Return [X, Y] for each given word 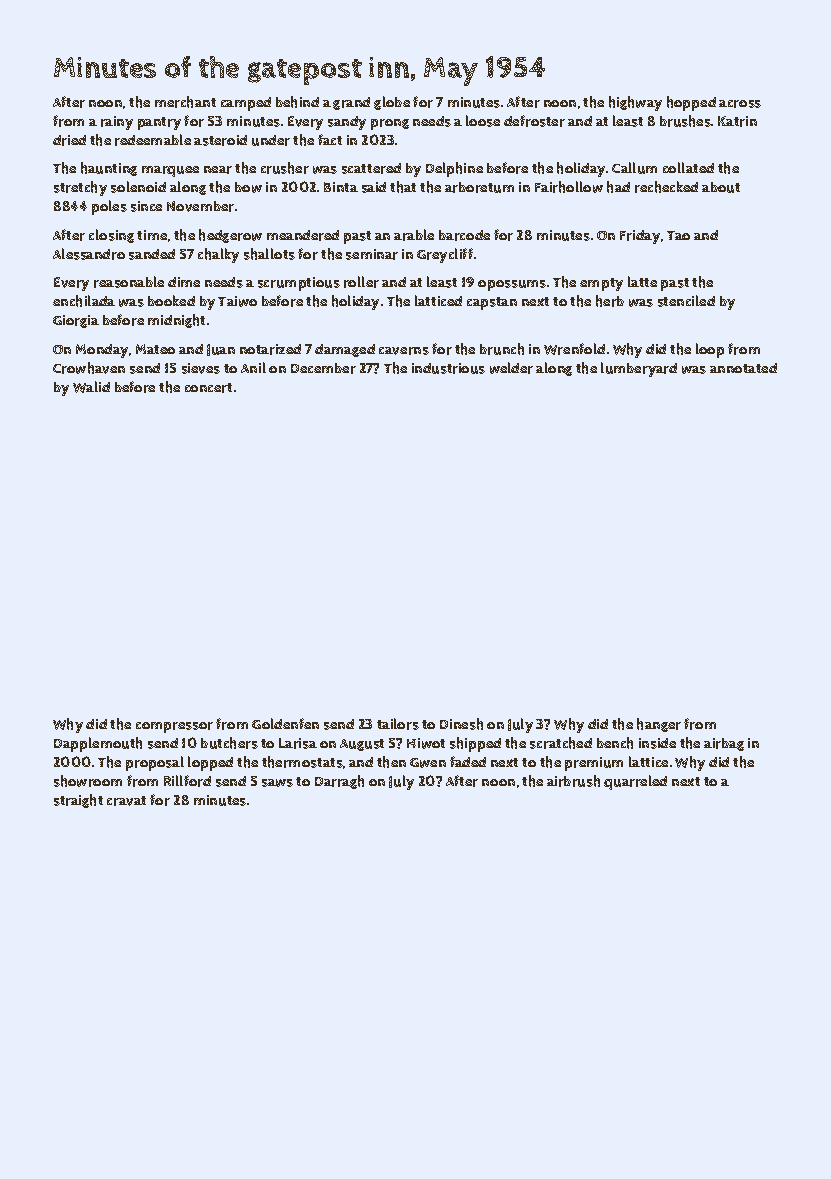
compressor [174, 727]
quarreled [635, 782]
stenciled [686, 301]
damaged [345, 350]
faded [468, 761]
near [218, 170]
